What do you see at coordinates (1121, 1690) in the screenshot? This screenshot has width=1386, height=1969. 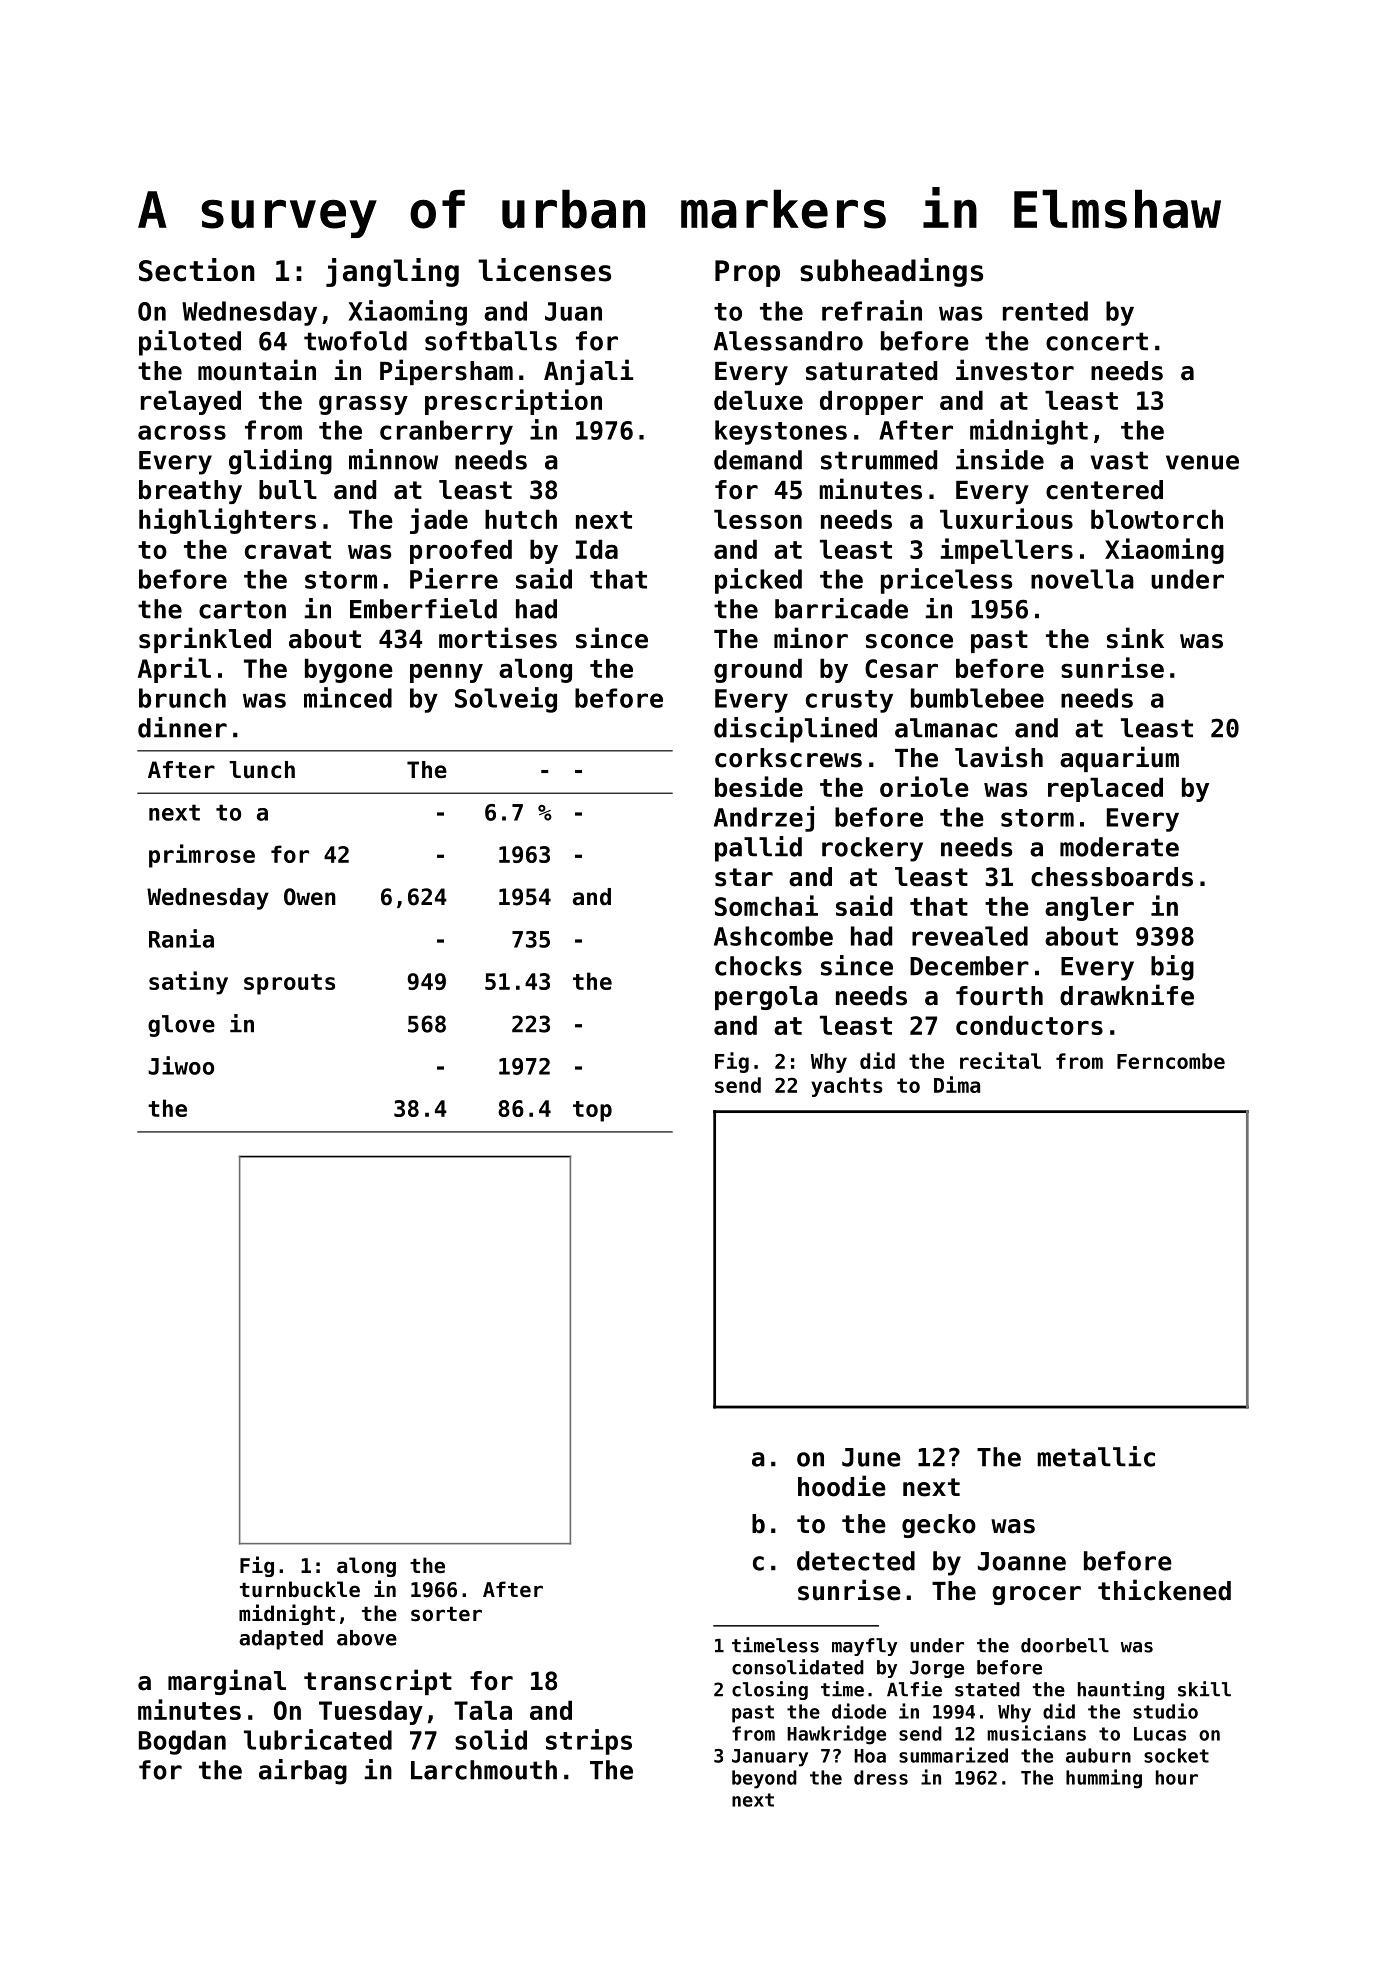 I see `haunting` at bounding box center [1121, 1690].
